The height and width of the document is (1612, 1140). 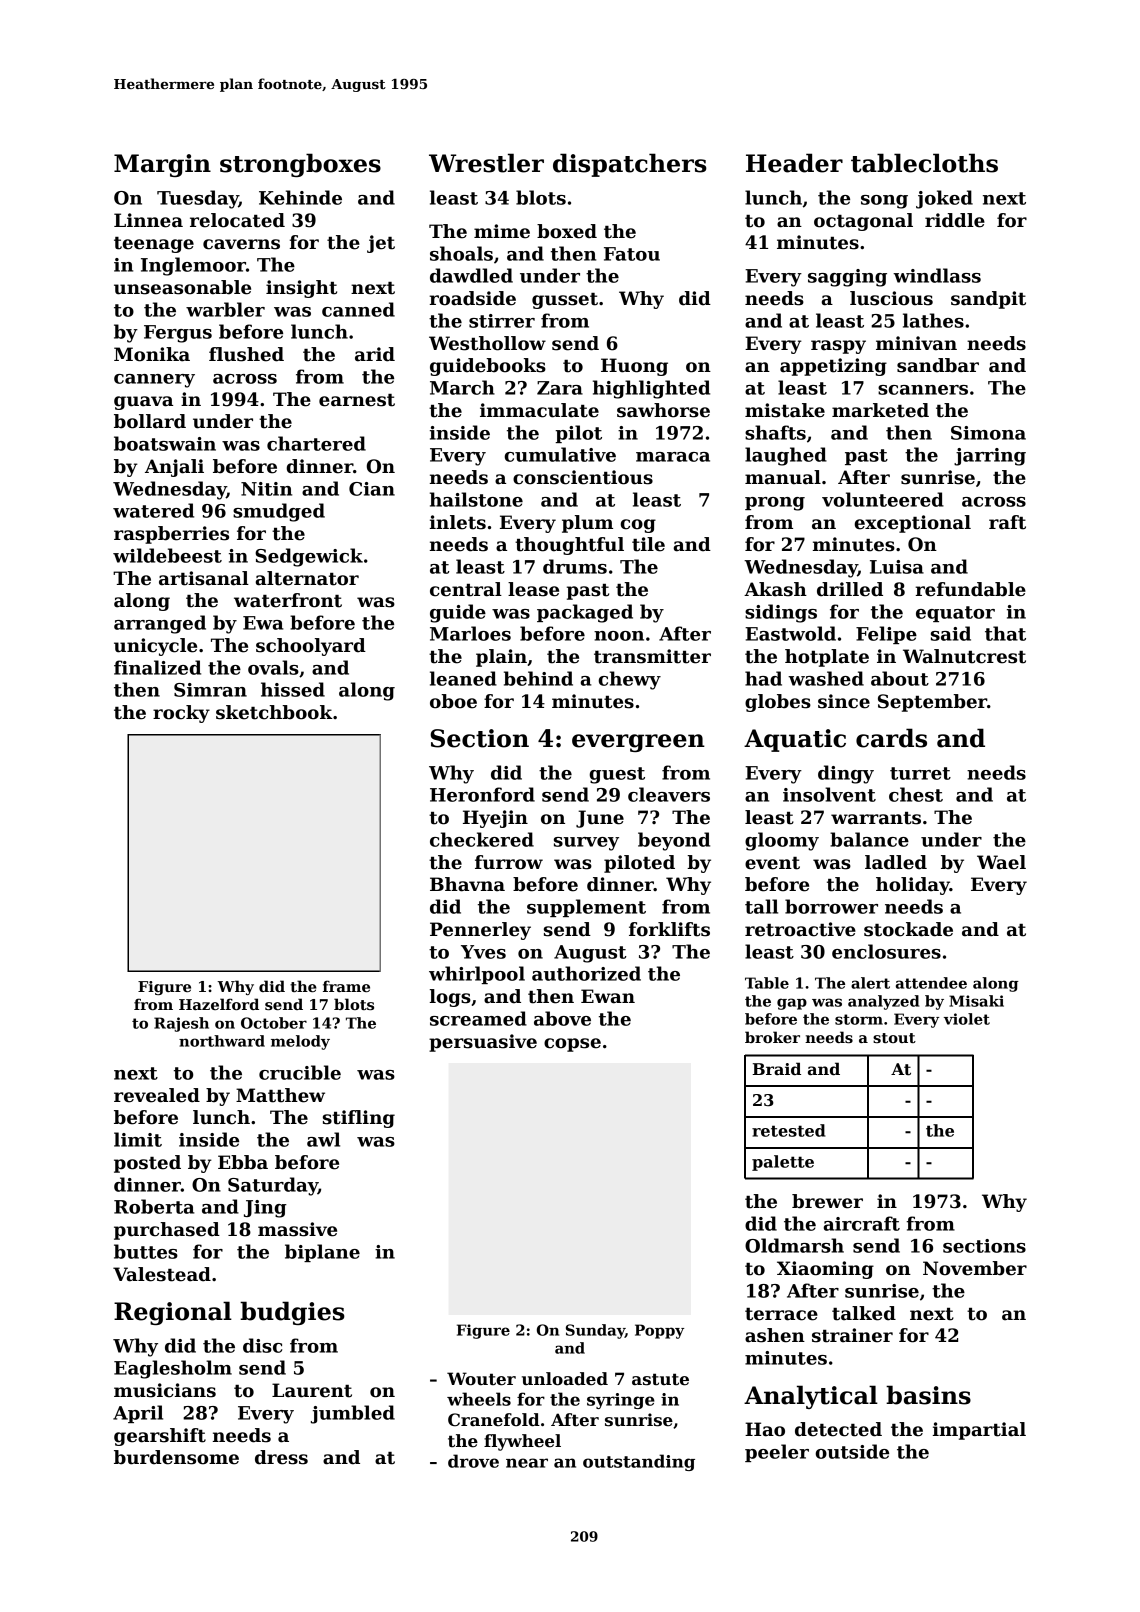 I want to click on Header, so click(x=794, y=163).
